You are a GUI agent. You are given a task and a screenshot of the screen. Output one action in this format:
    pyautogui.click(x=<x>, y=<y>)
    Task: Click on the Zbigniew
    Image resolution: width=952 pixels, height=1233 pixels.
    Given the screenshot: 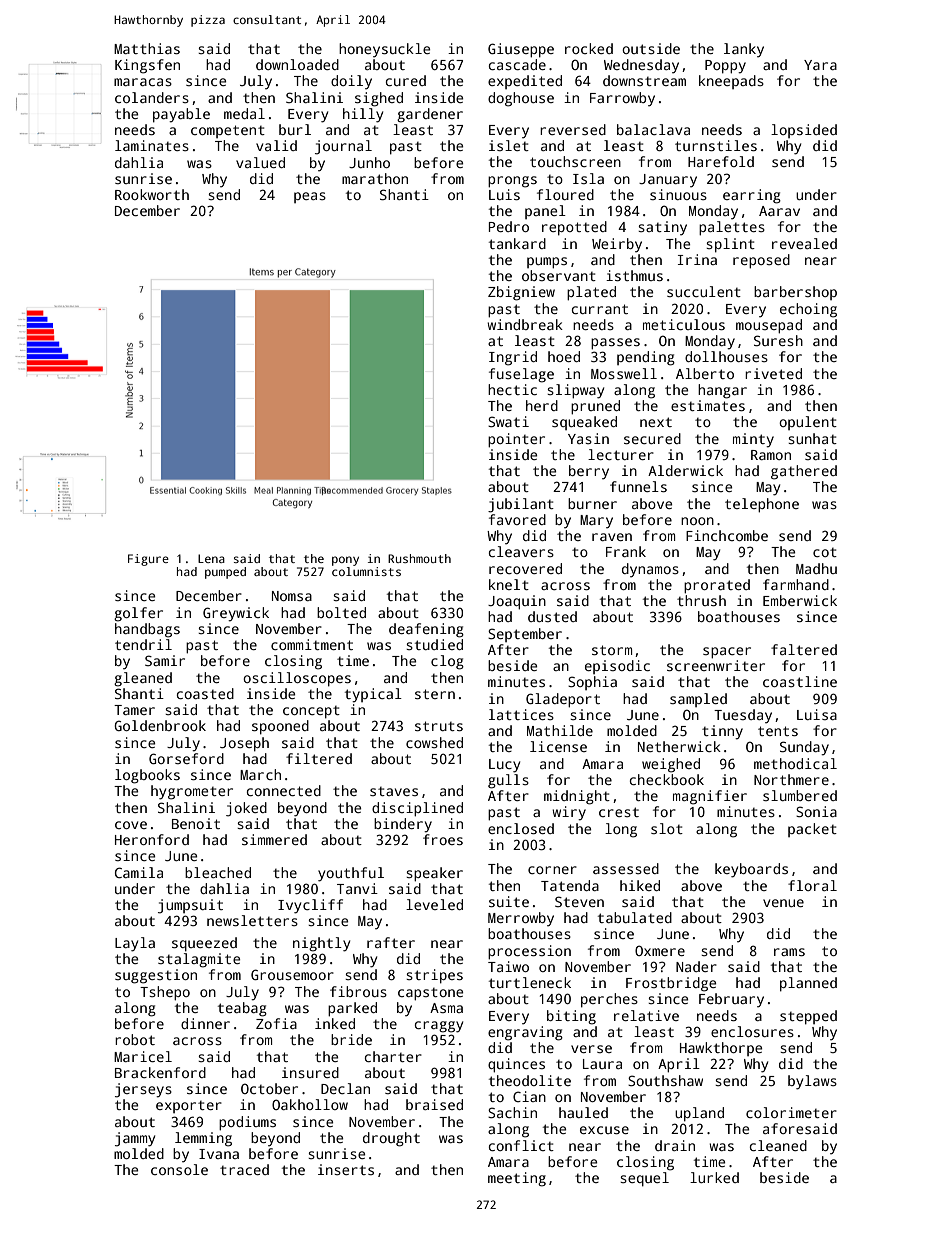 What is the action you would take?
    pyautogui.click(x=521, y=293)
